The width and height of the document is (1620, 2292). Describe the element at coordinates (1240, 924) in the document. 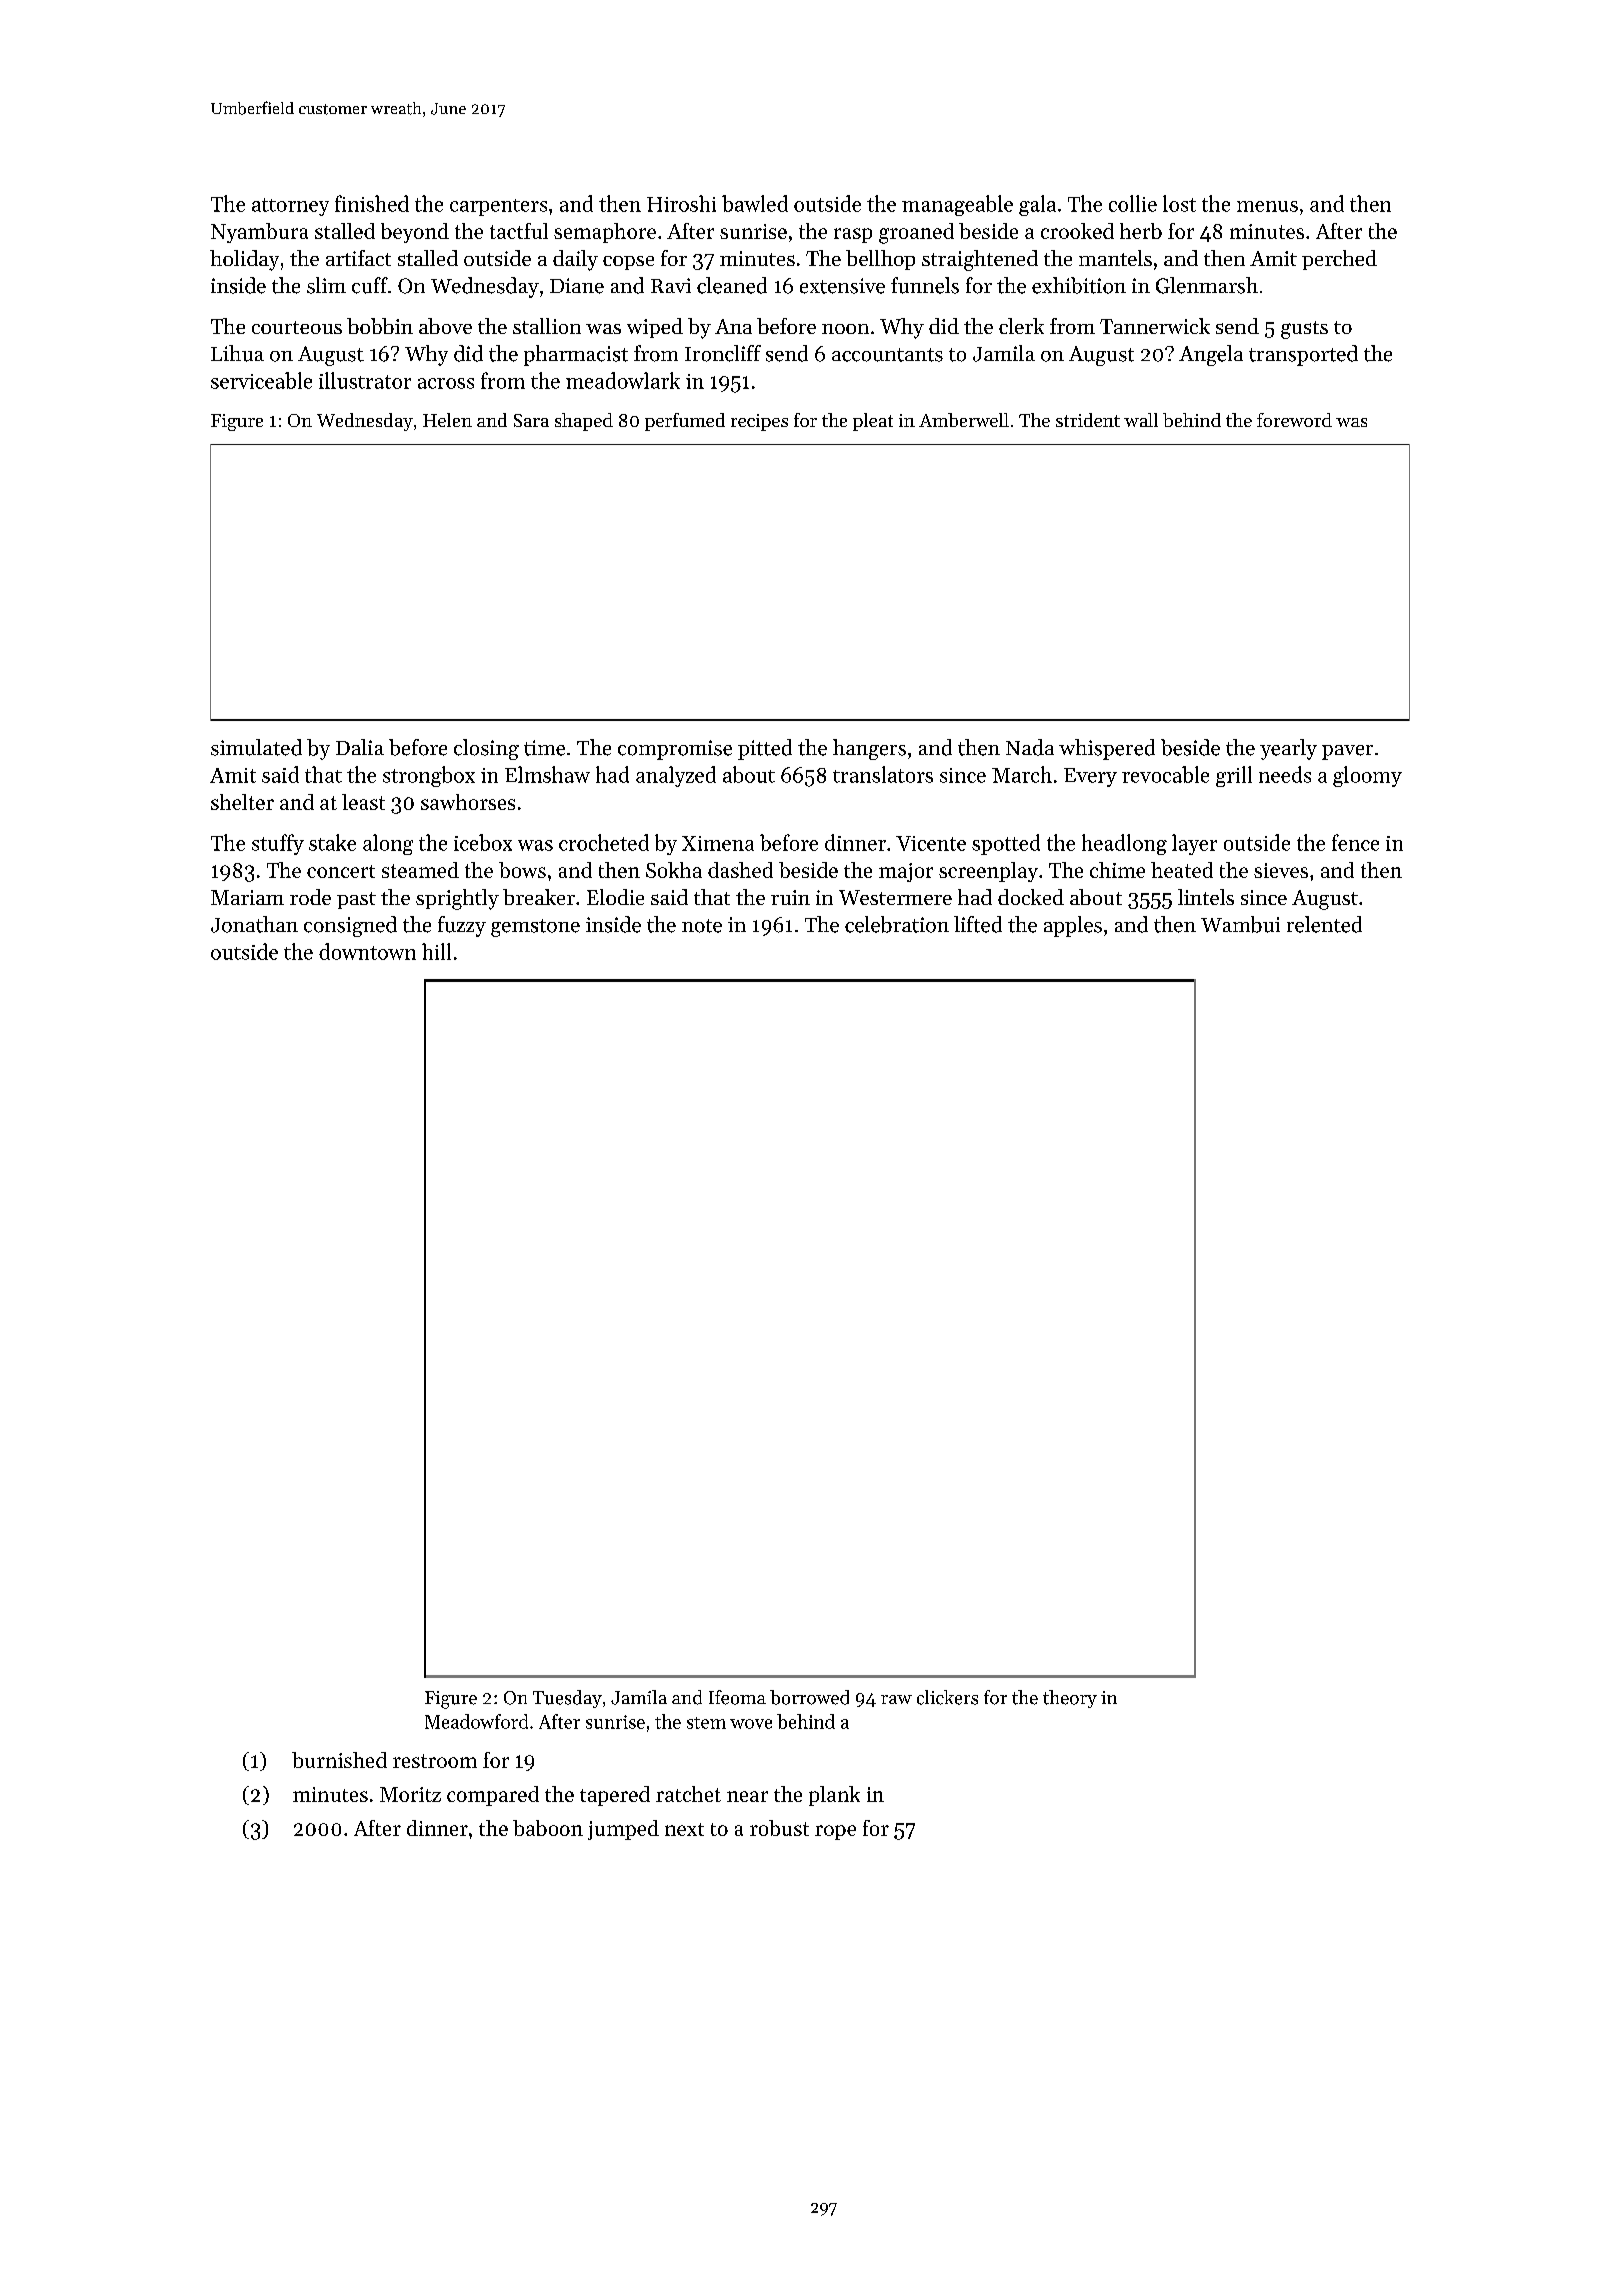

I see `Wambui` at that location.
